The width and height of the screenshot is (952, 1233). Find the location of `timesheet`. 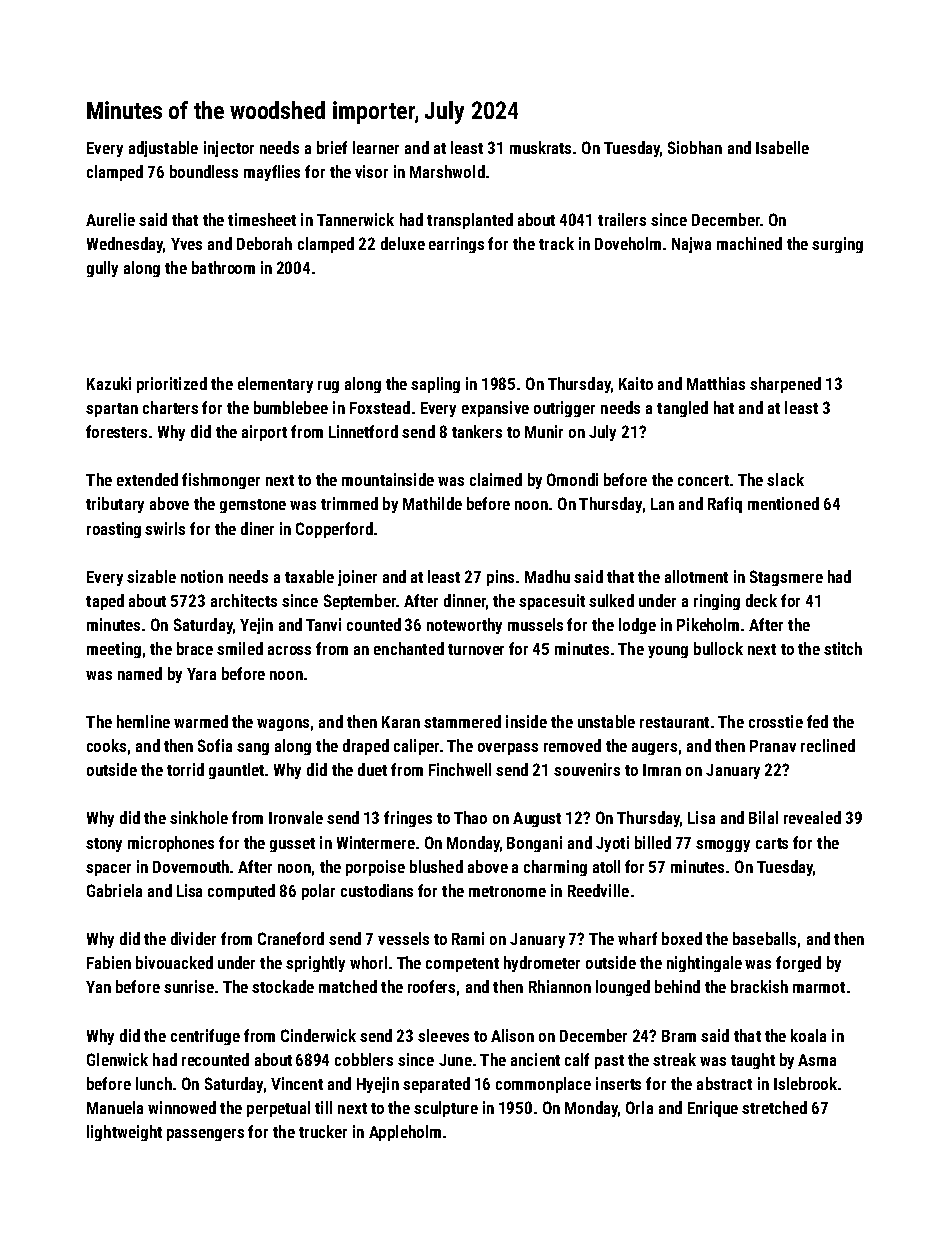

timesheet is located at coordinates (262, 219).
